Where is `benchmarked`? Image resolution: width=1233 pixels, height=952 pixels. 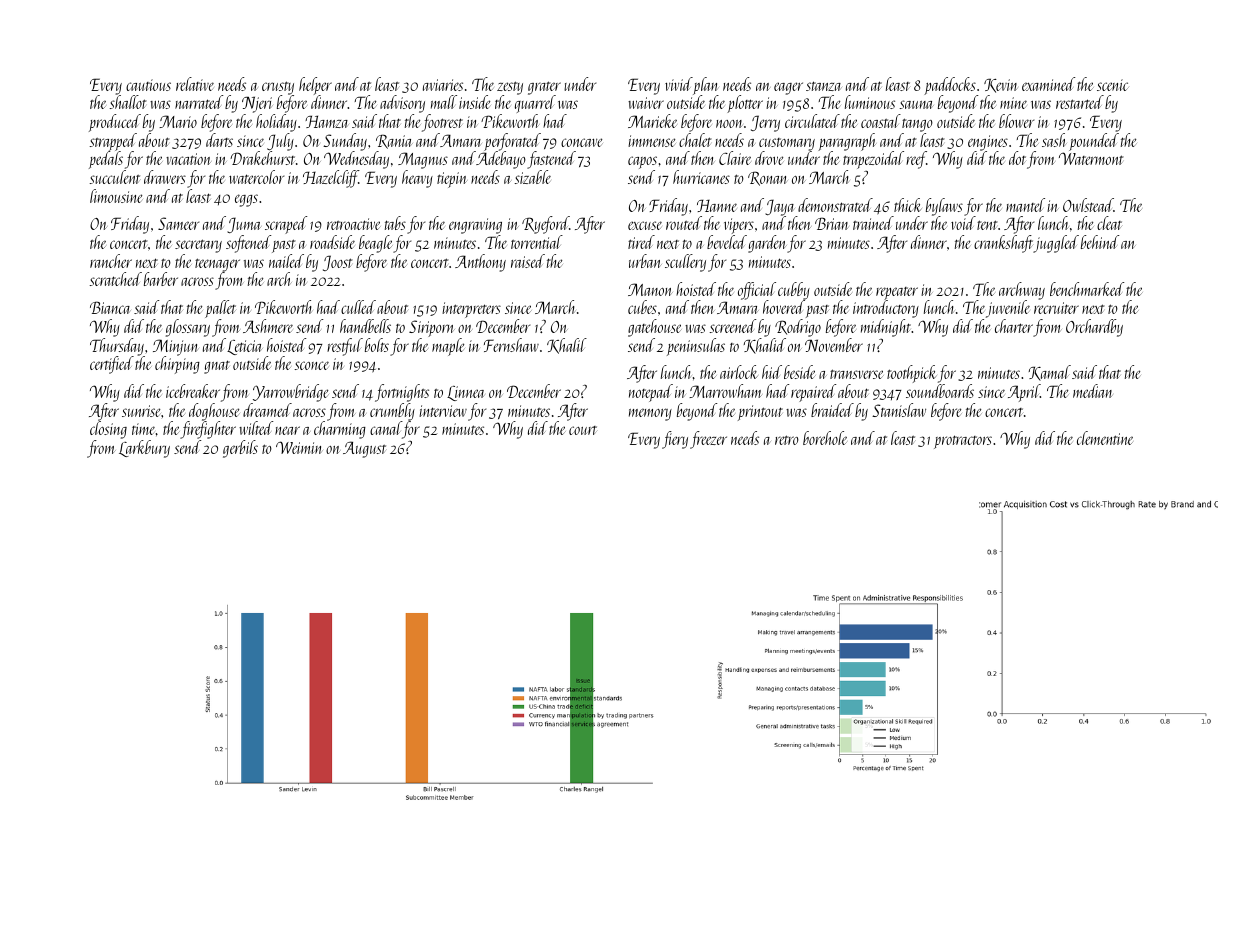
benchmarked is located at coordinates (1087, 289).
